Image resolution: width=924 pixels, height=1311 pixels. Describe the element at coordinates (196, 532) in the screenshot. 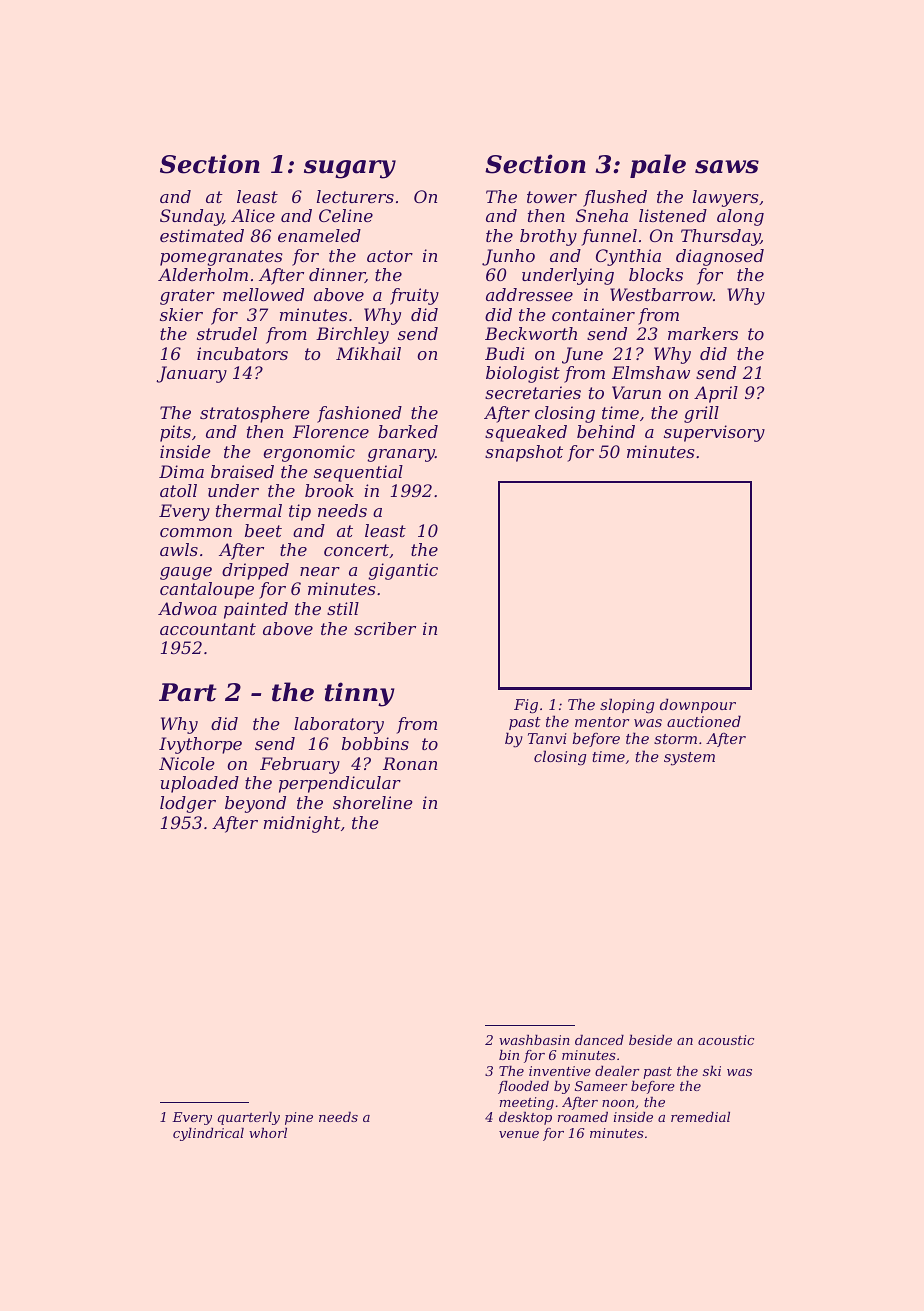

I see `common` at that location.
